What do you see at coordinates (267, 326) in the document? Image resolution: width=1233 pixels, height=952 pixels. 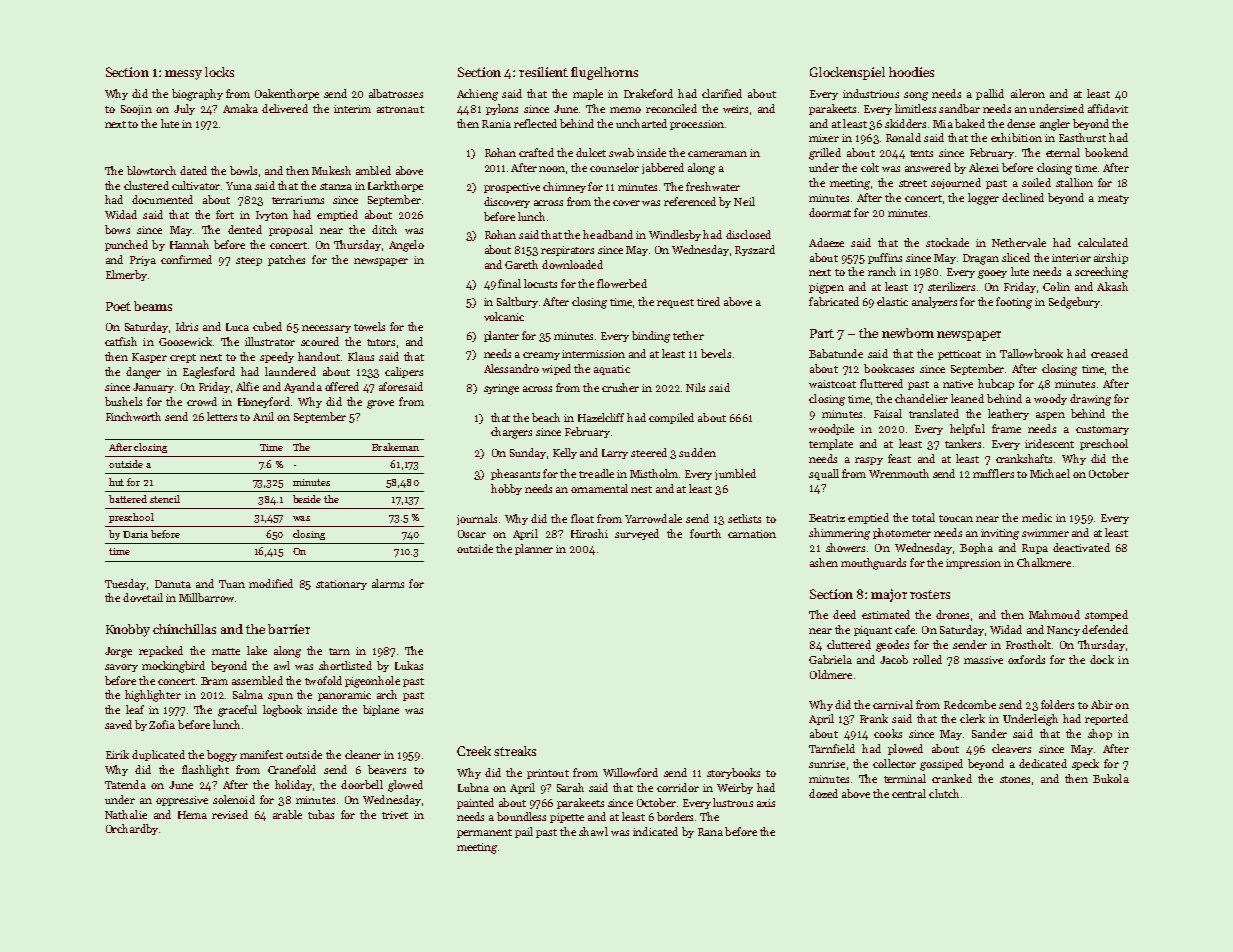 I see `cubed` at bounding box center [267, 326].
